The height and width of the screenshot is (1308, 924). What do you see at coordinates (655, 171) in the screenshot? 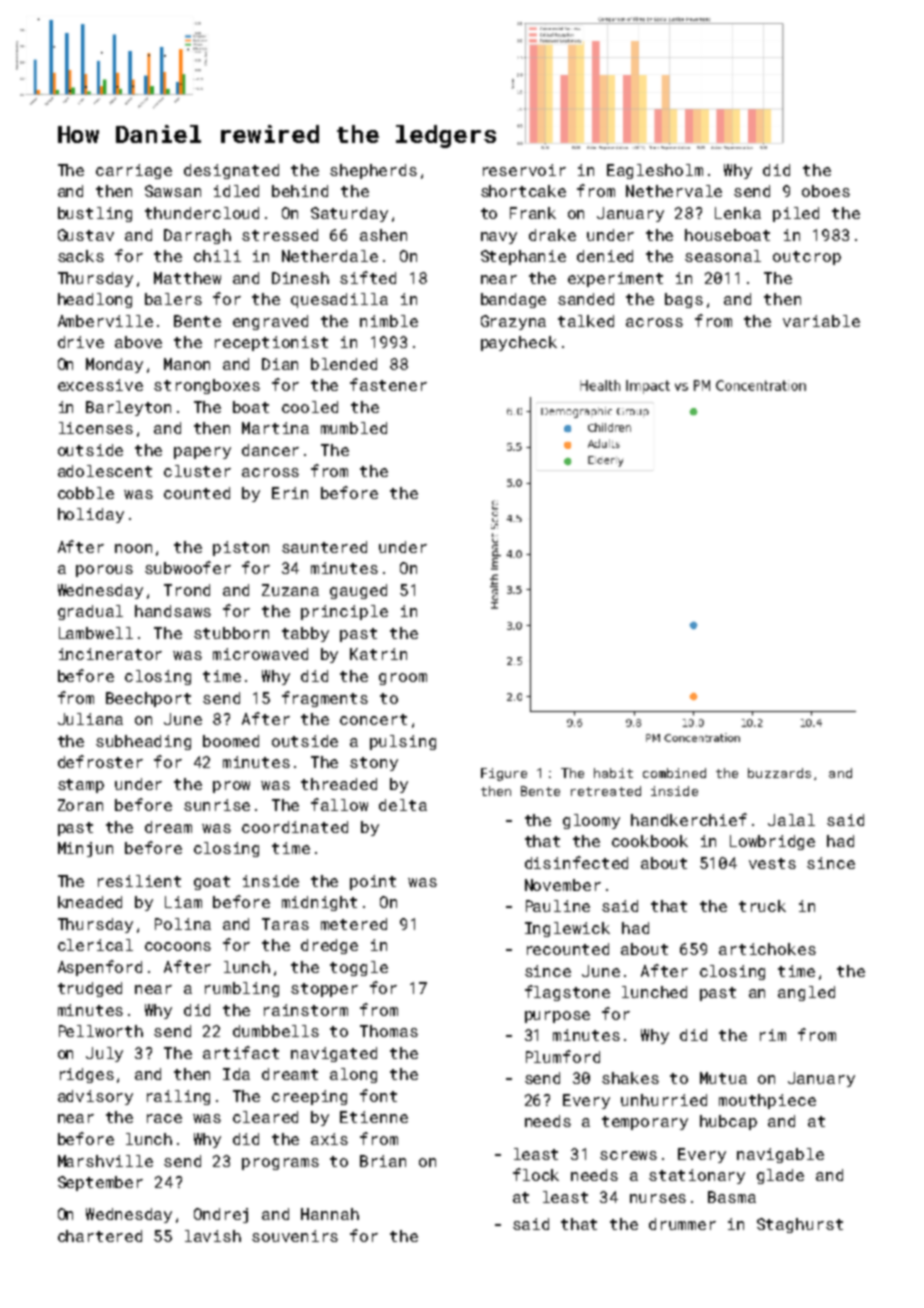
I see `Eaglesholm` at bounding box center [655, 171].
